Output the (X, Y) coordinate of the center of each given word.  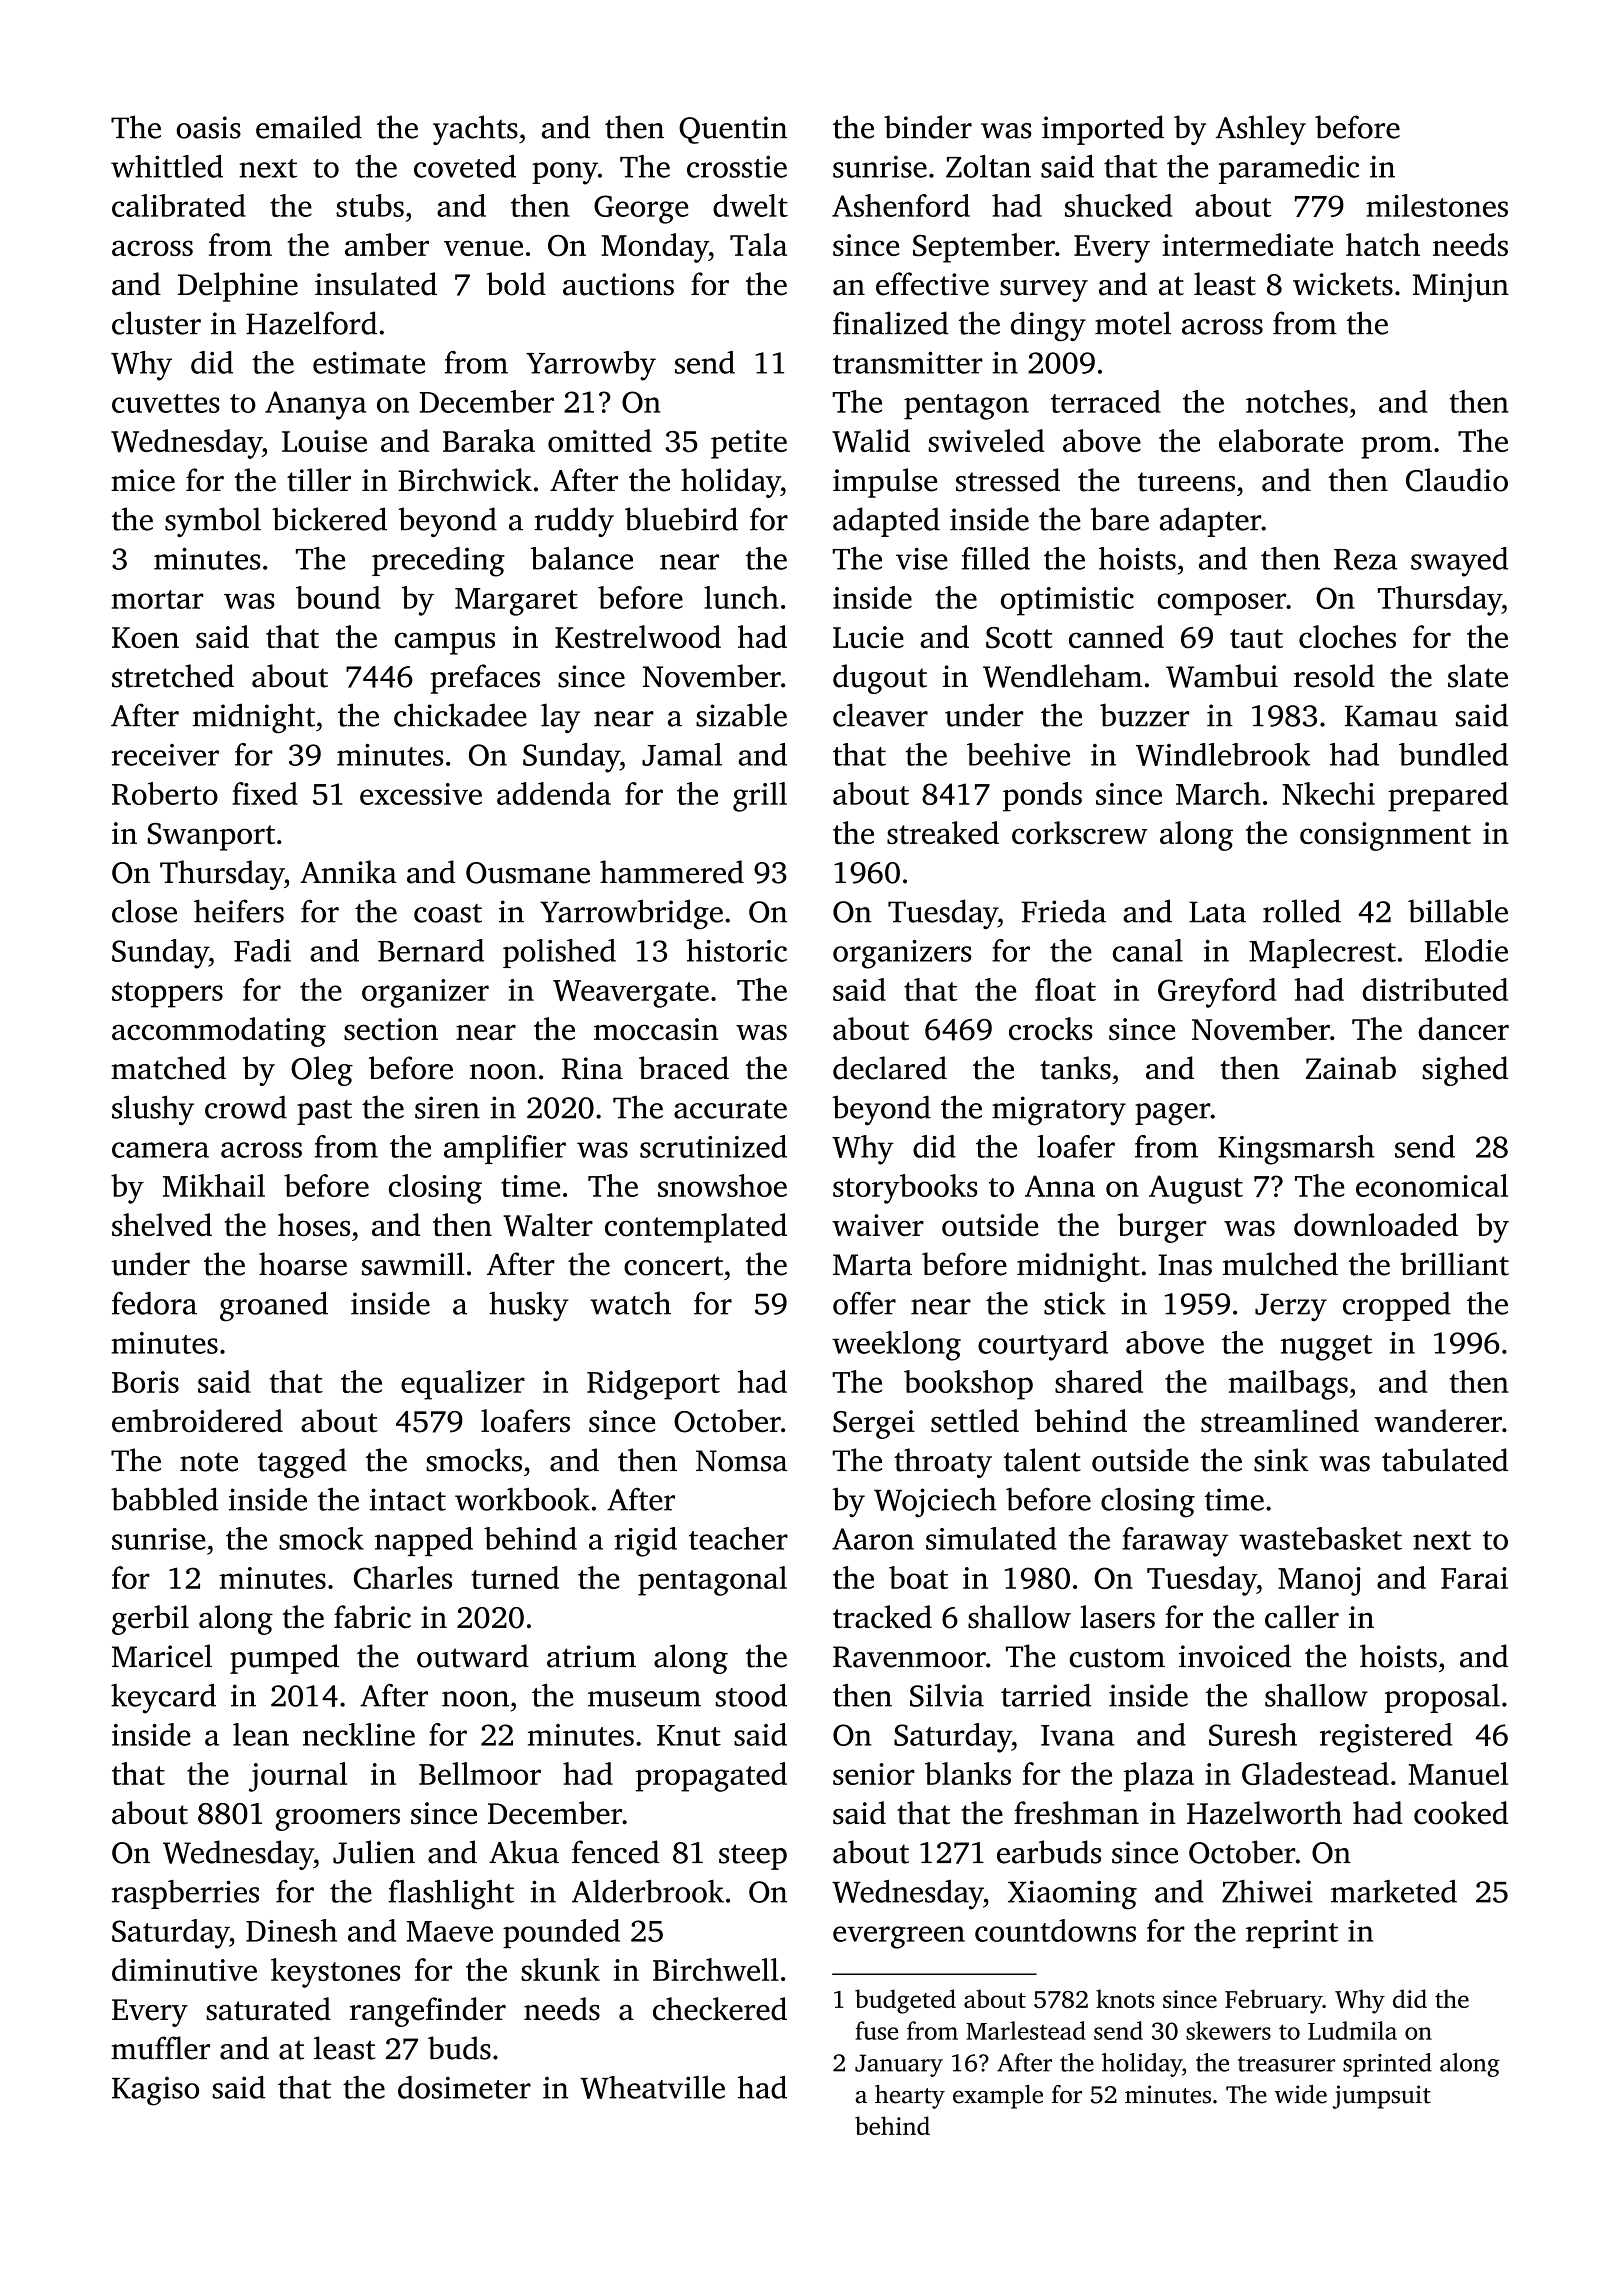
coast (448, 913)
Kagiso (155, 2091)
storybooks (905, 1189)
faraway (1175, 1542)
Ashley (1260, 130)
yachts (475, 130)
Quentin (733, 130)
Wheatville (652, 2087)
